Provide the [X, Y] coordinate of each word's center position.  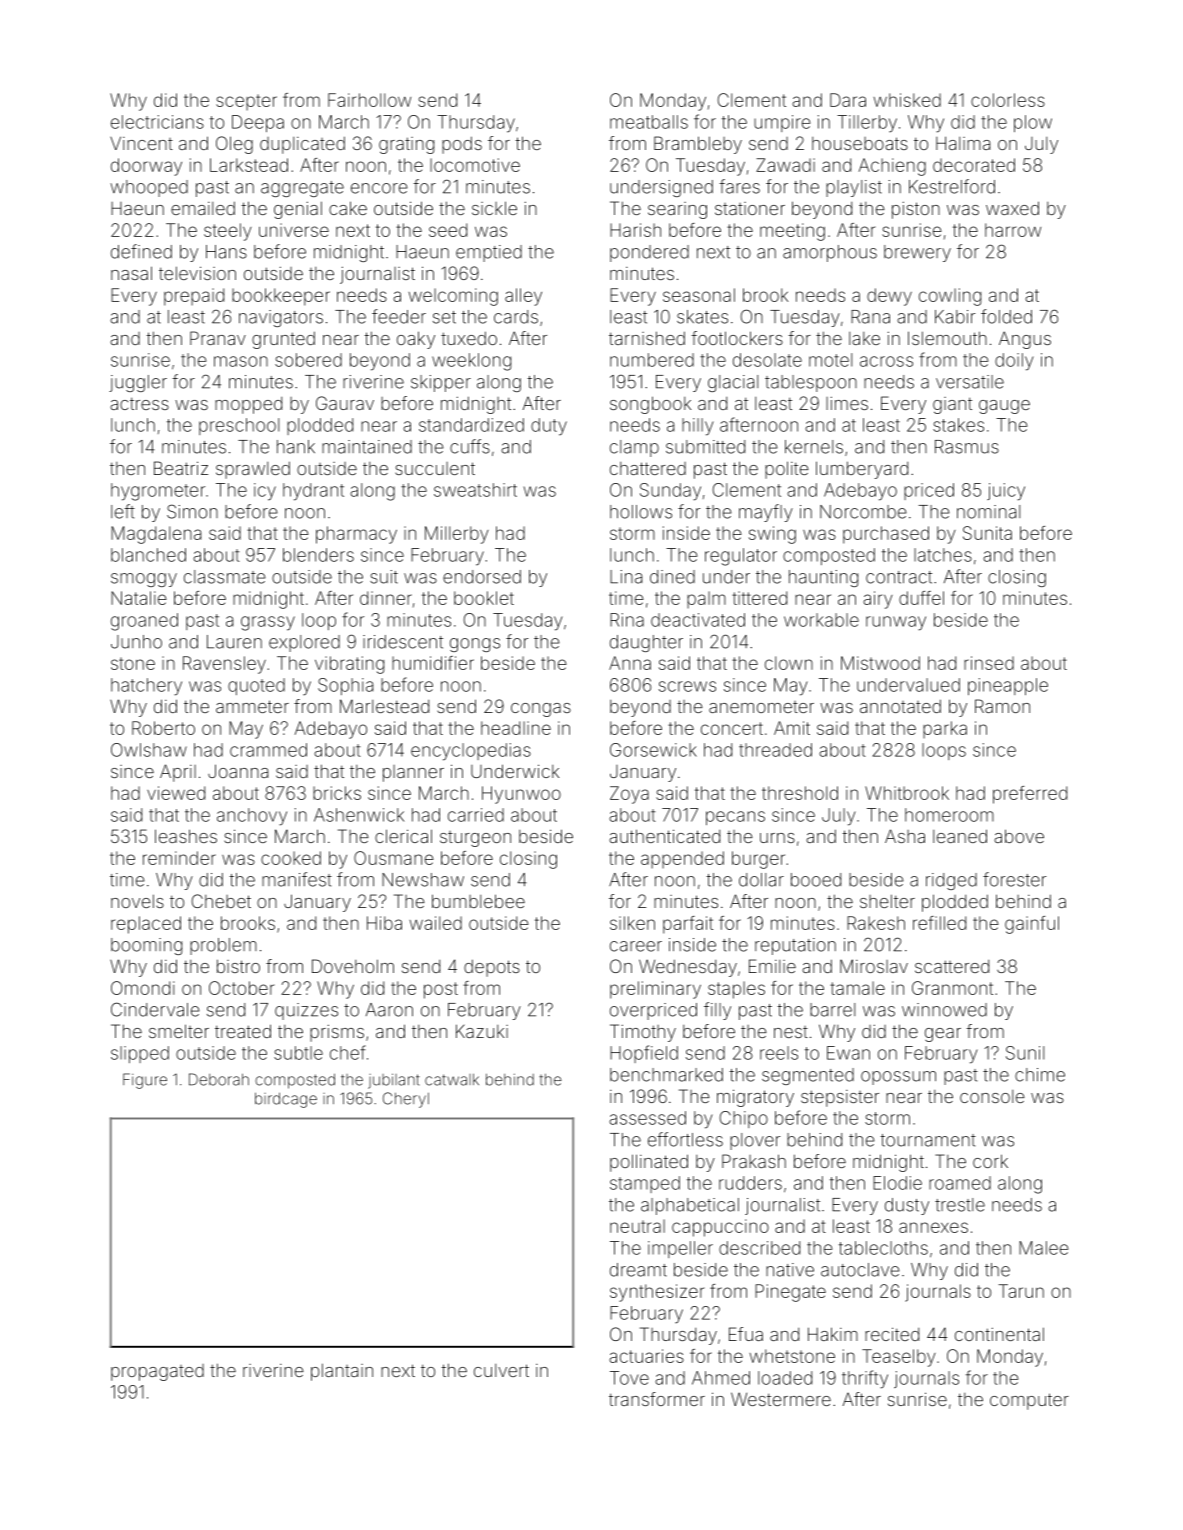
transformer [657, 1399]
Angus [1025, 340]
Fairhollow [369, 100]
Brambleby [698, 145]
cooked [291, 858]
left [123, 511]
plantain [342, 1372]
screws [687, 686]
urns [777, 838]
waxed [1012, 208]
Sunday [670, 492]
